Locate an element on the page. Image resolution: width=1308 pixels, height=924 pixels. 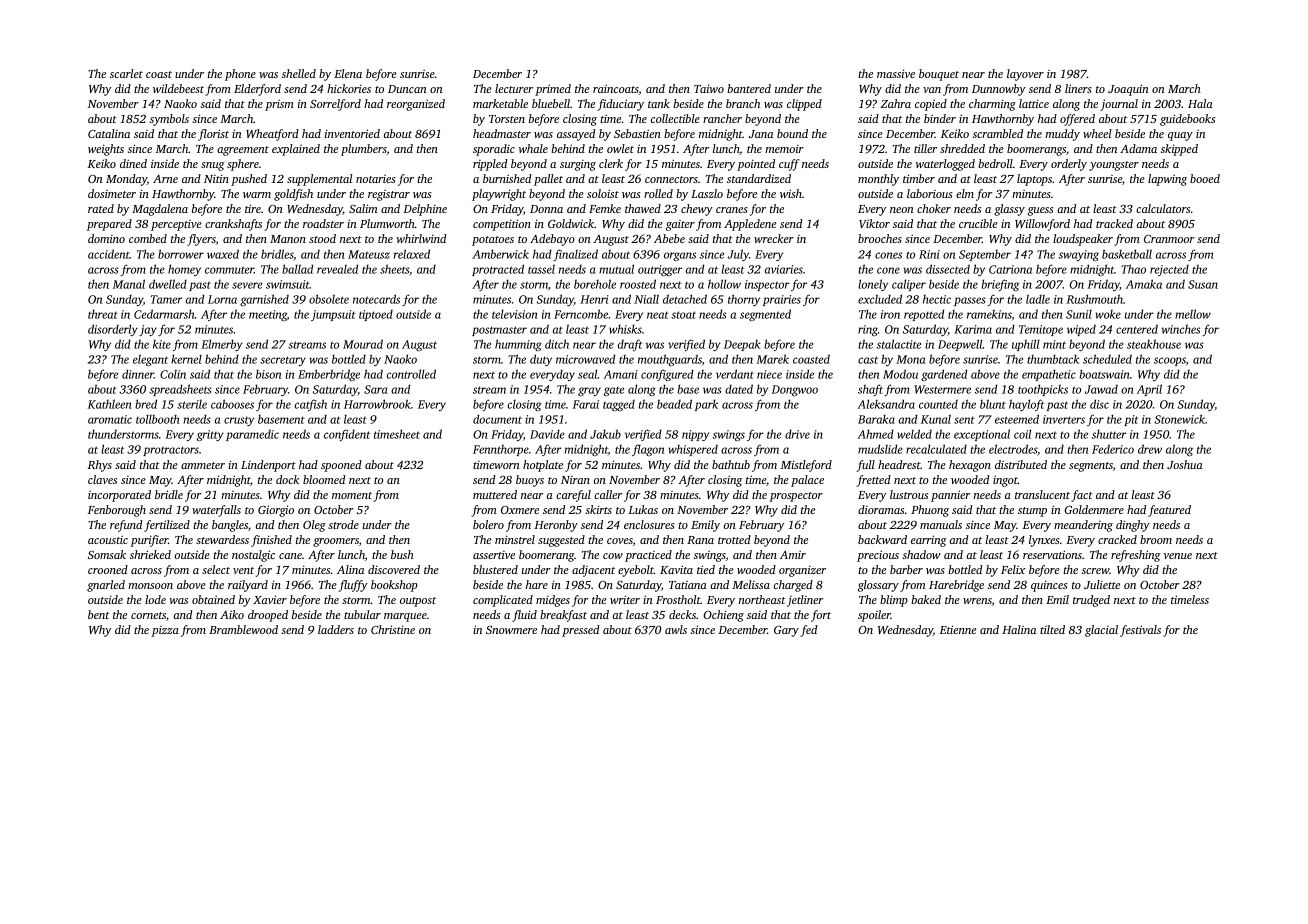
agreement is located at coordinates (243, 151).
